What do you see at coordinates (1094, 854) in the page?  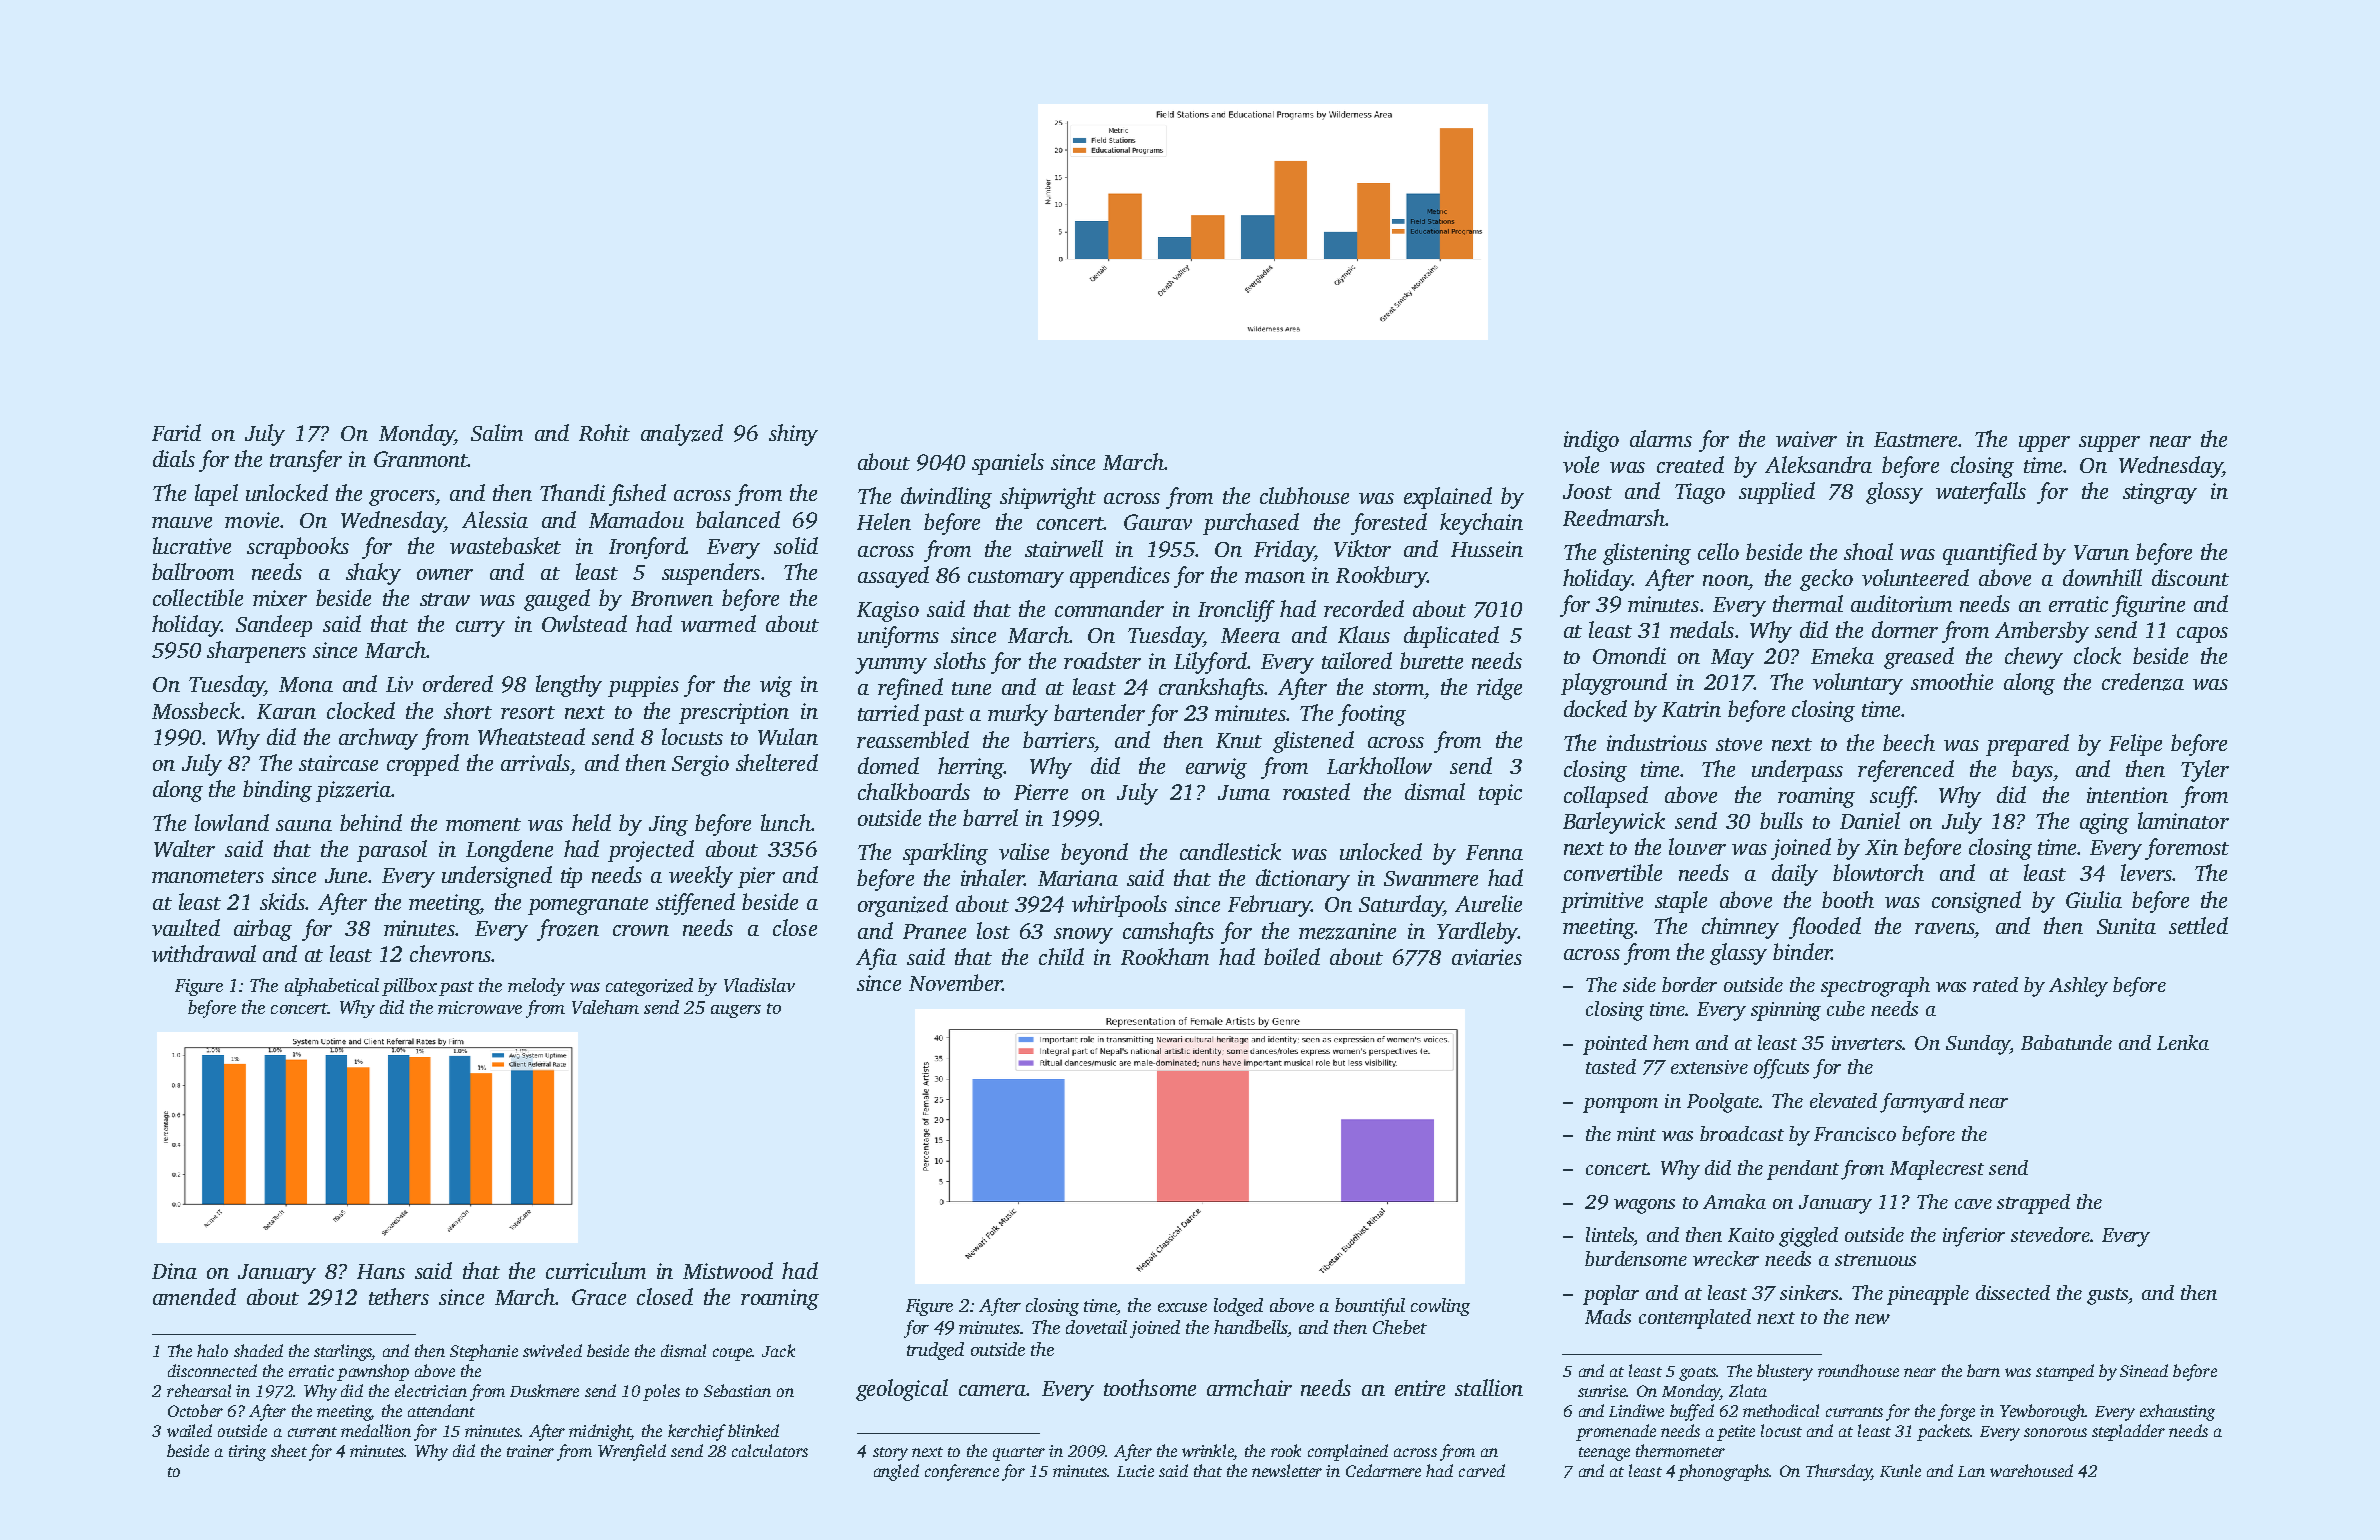 I see `beyond` at bounding box center [1094, 854].
